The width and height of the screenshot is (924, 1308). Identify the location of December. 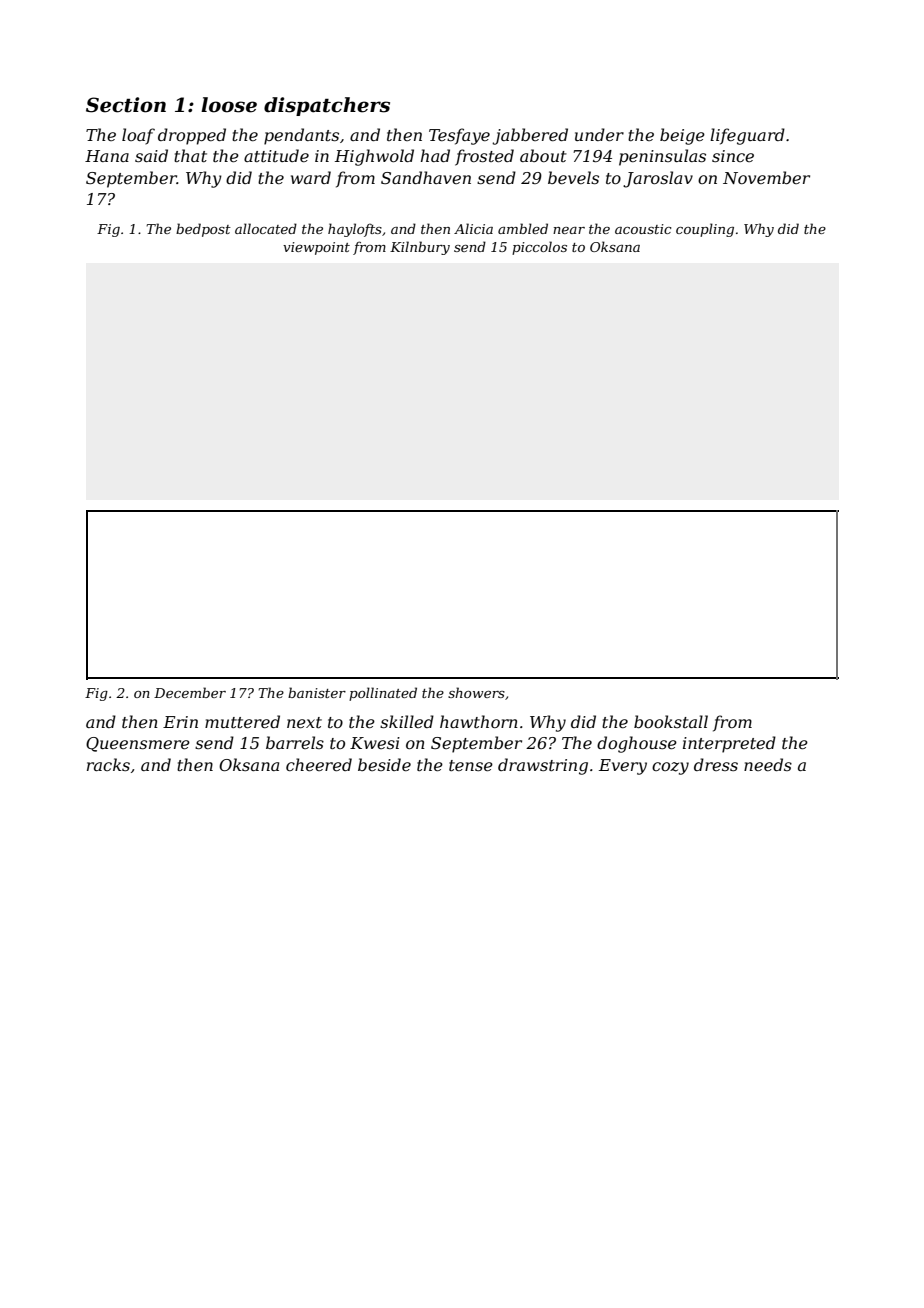
(190, 692).
